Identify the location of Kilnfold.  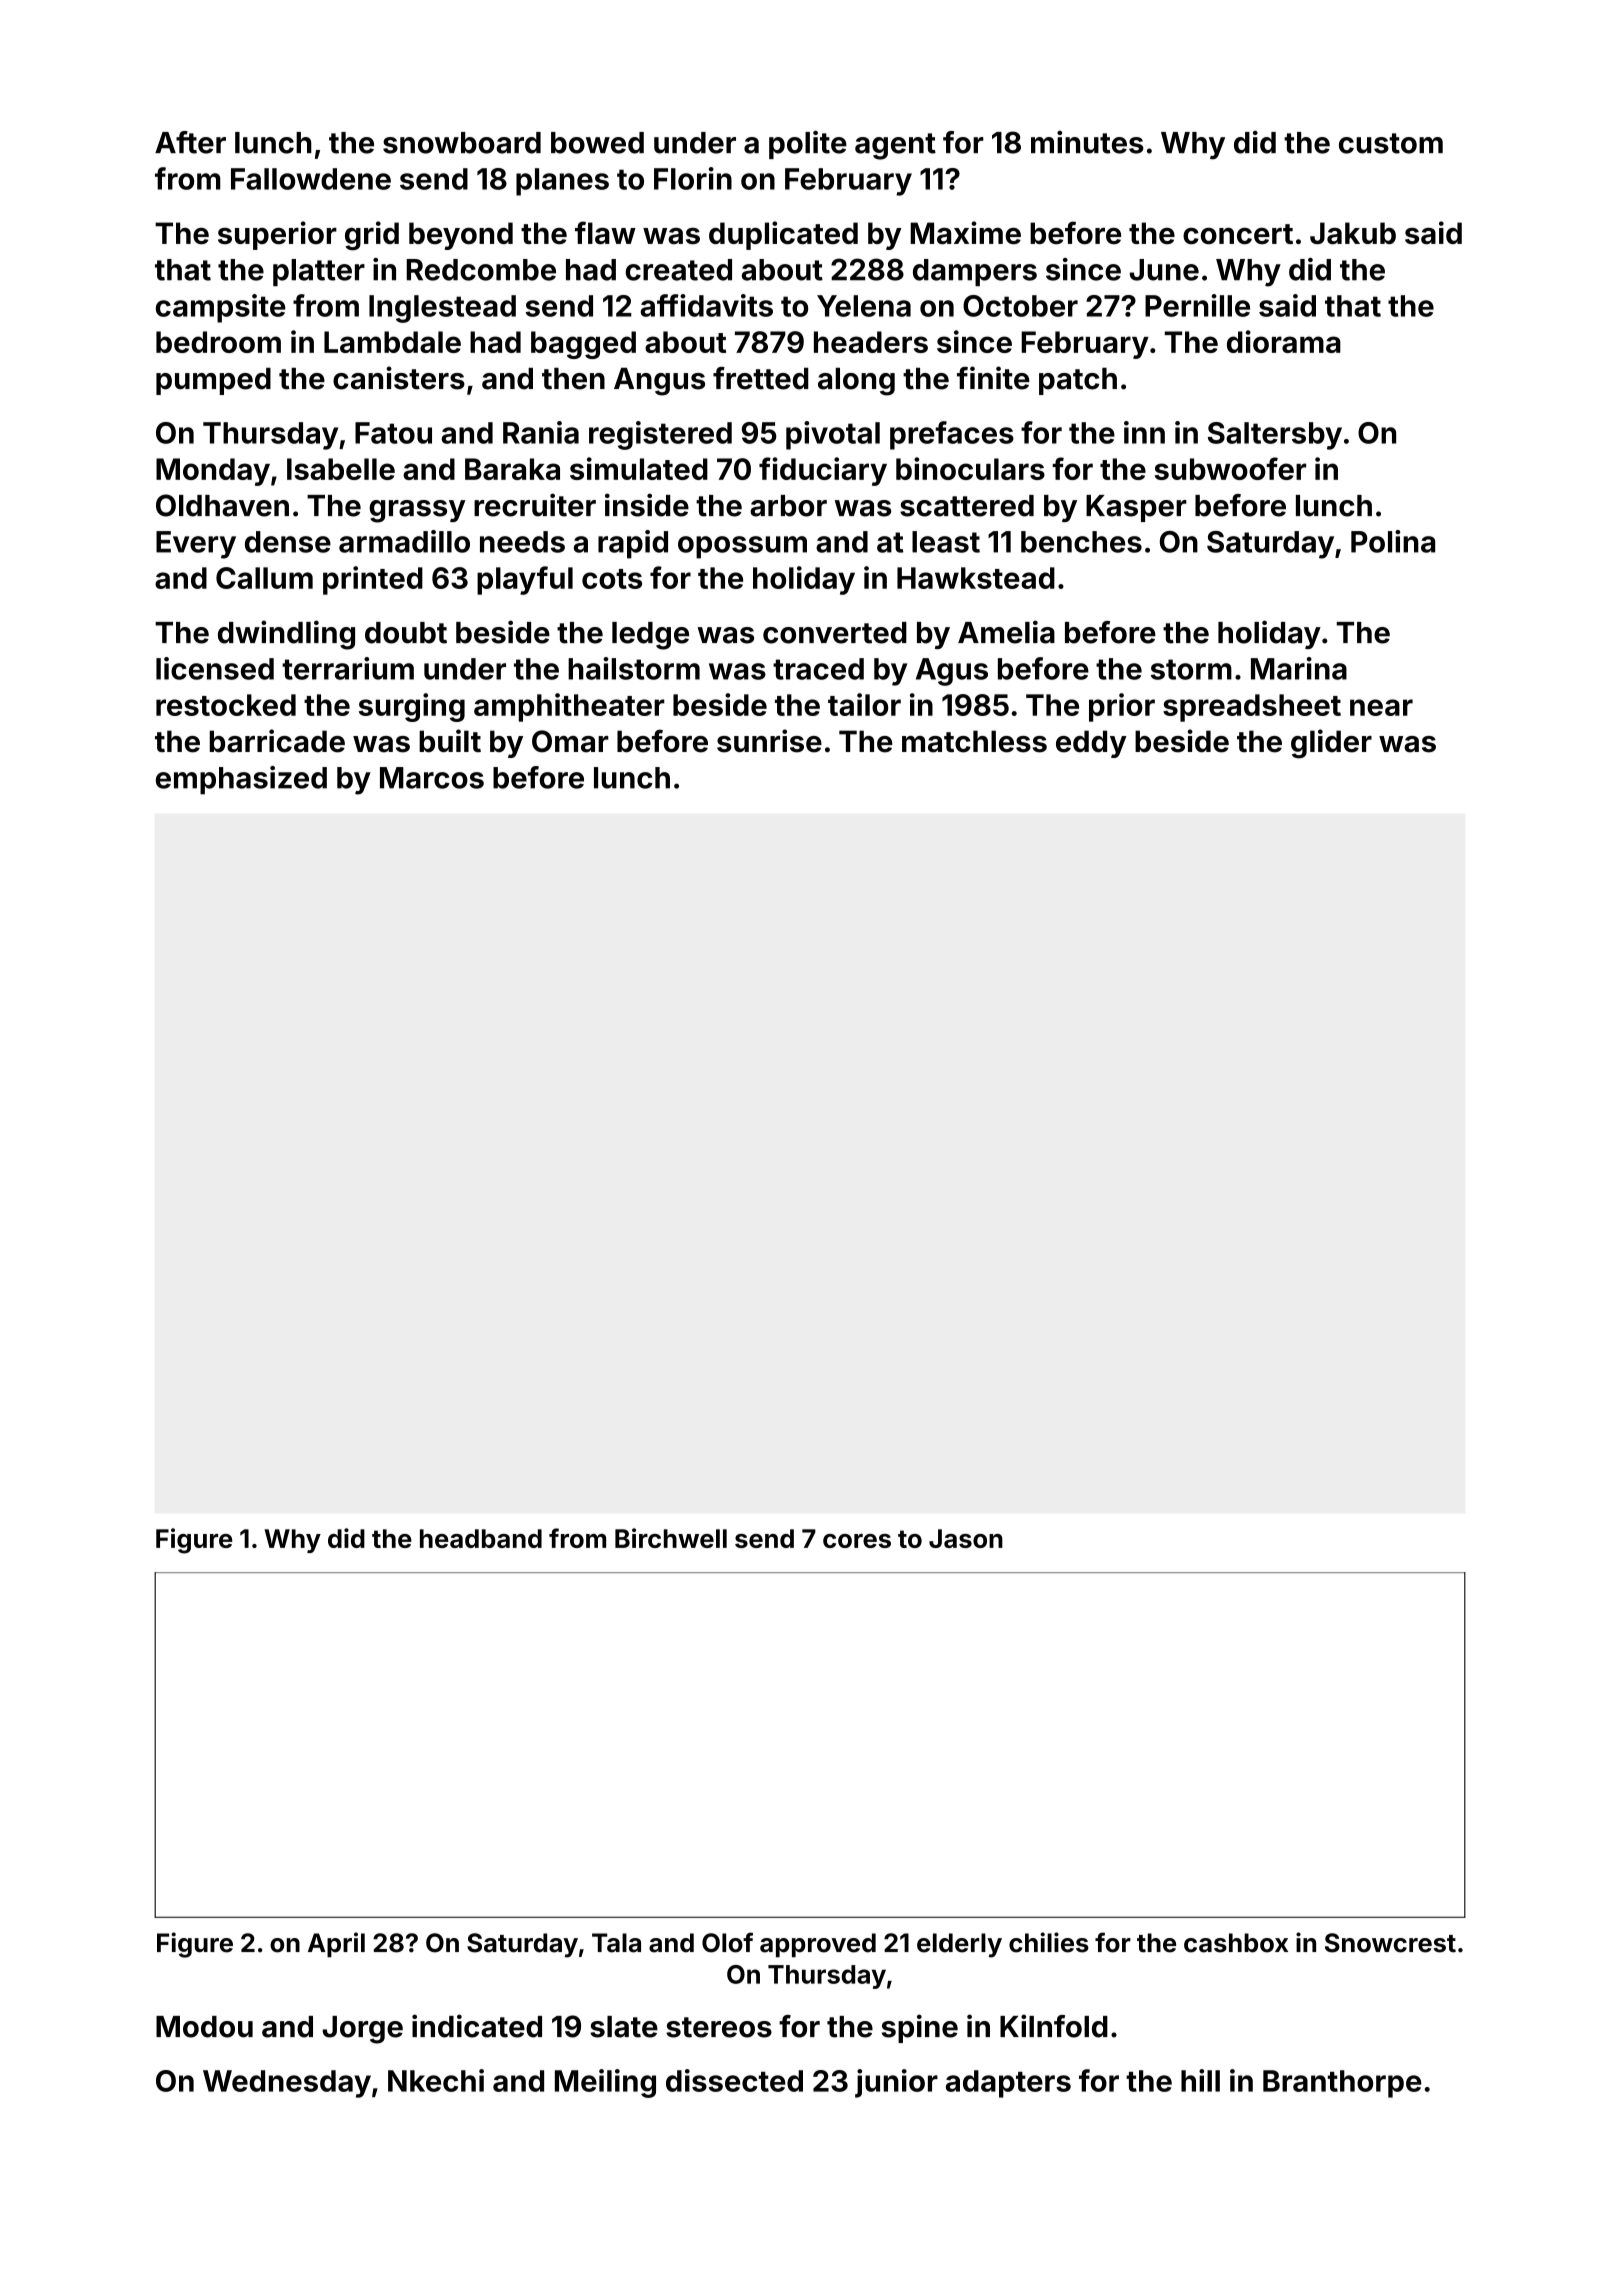
(1054, 2026).
